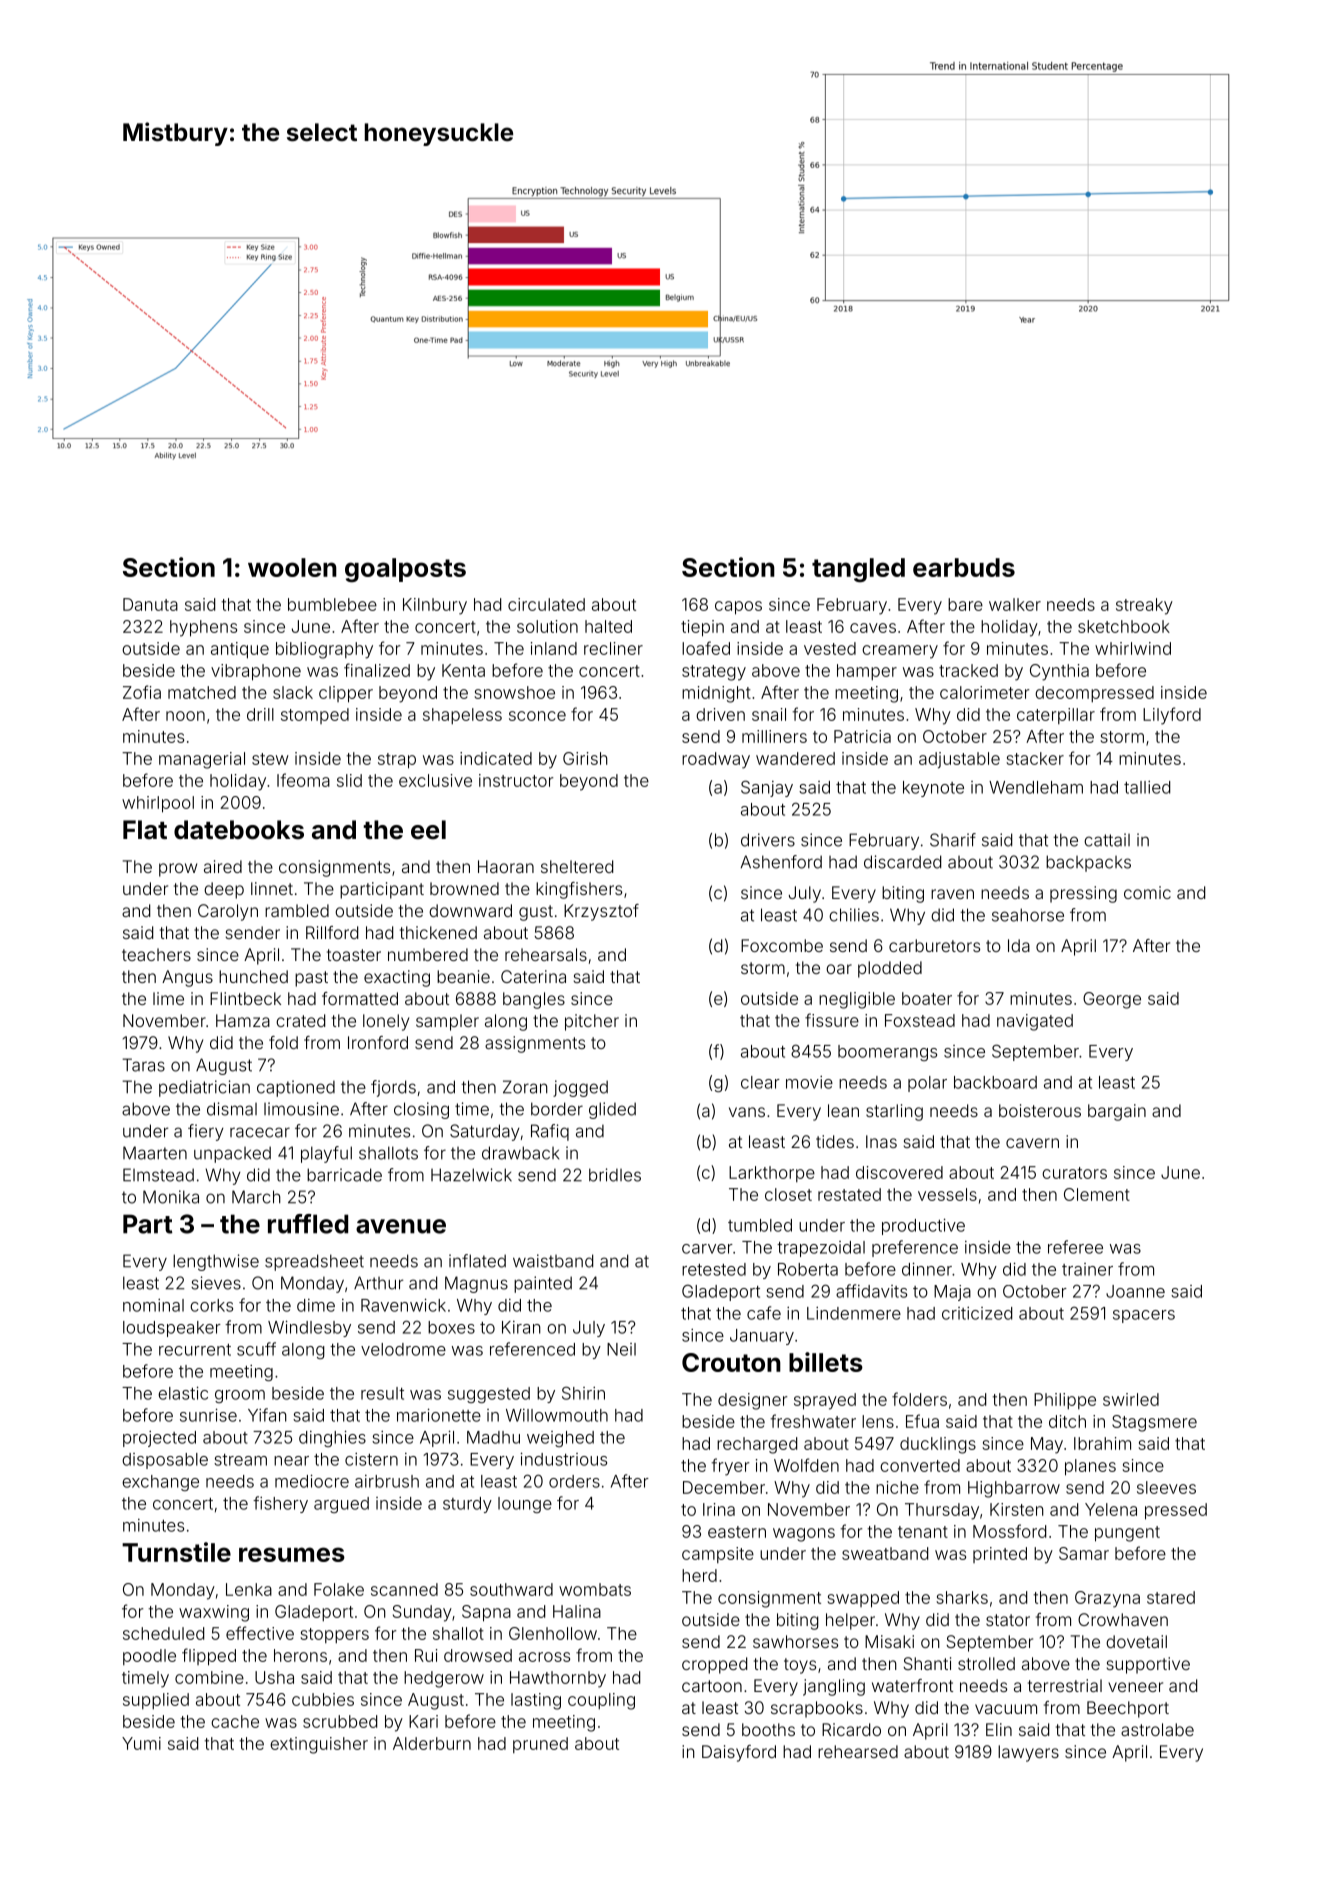  I want to click on exacting, so click(397, 978).
